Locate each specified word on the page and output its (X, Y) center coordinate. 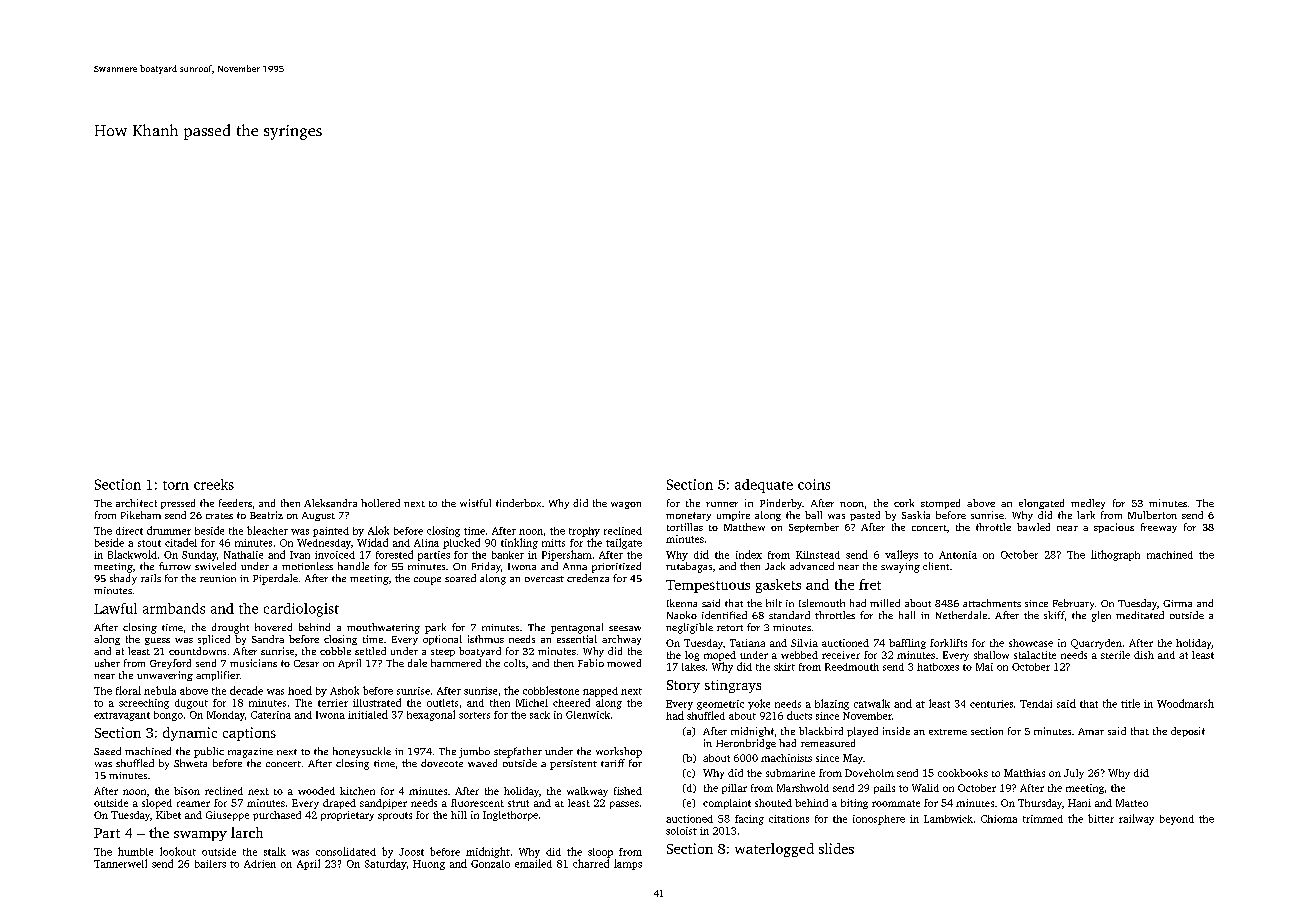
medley (1088, 504)
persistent (573, 765)
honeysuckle (362, 752)
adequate (764, 486)
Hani (1079, 803)
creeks (214, 484)
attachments (992, 603)
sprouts (395, 816)
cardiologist (301, 610)
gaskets (778, 586)
